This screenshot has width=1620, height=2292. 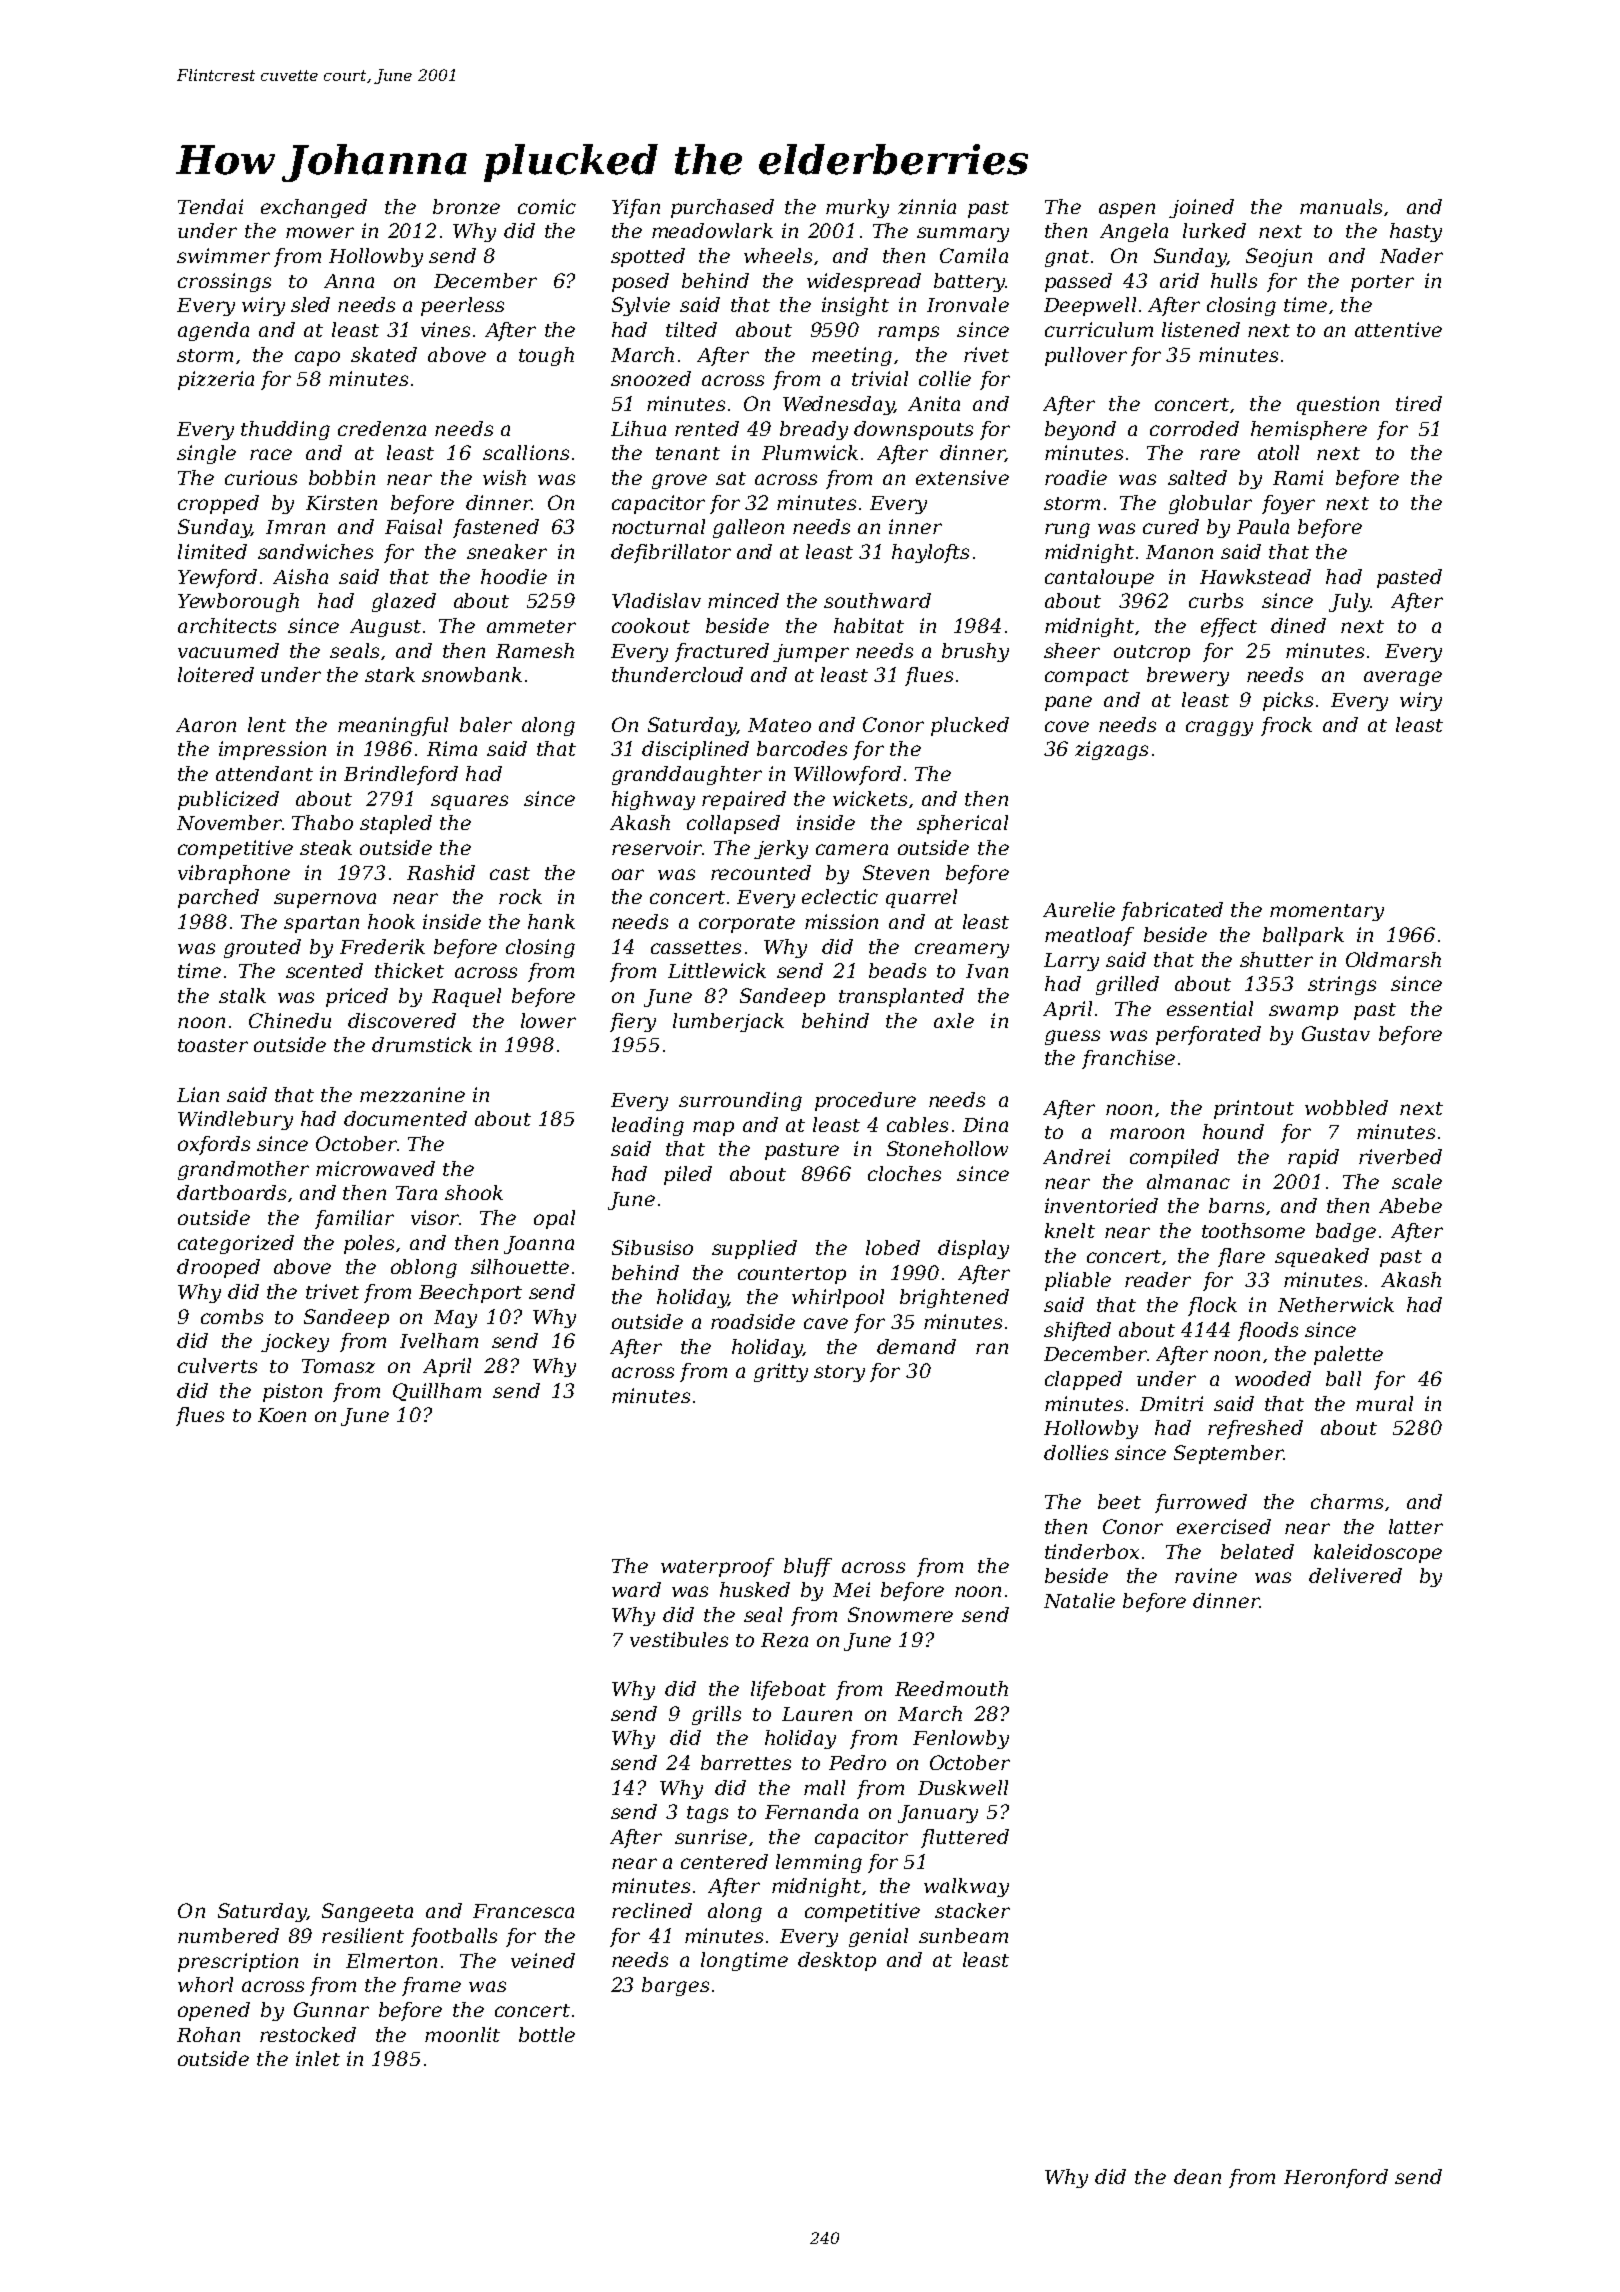 I want to click on waterproof, so click(x=717, y=1567).
